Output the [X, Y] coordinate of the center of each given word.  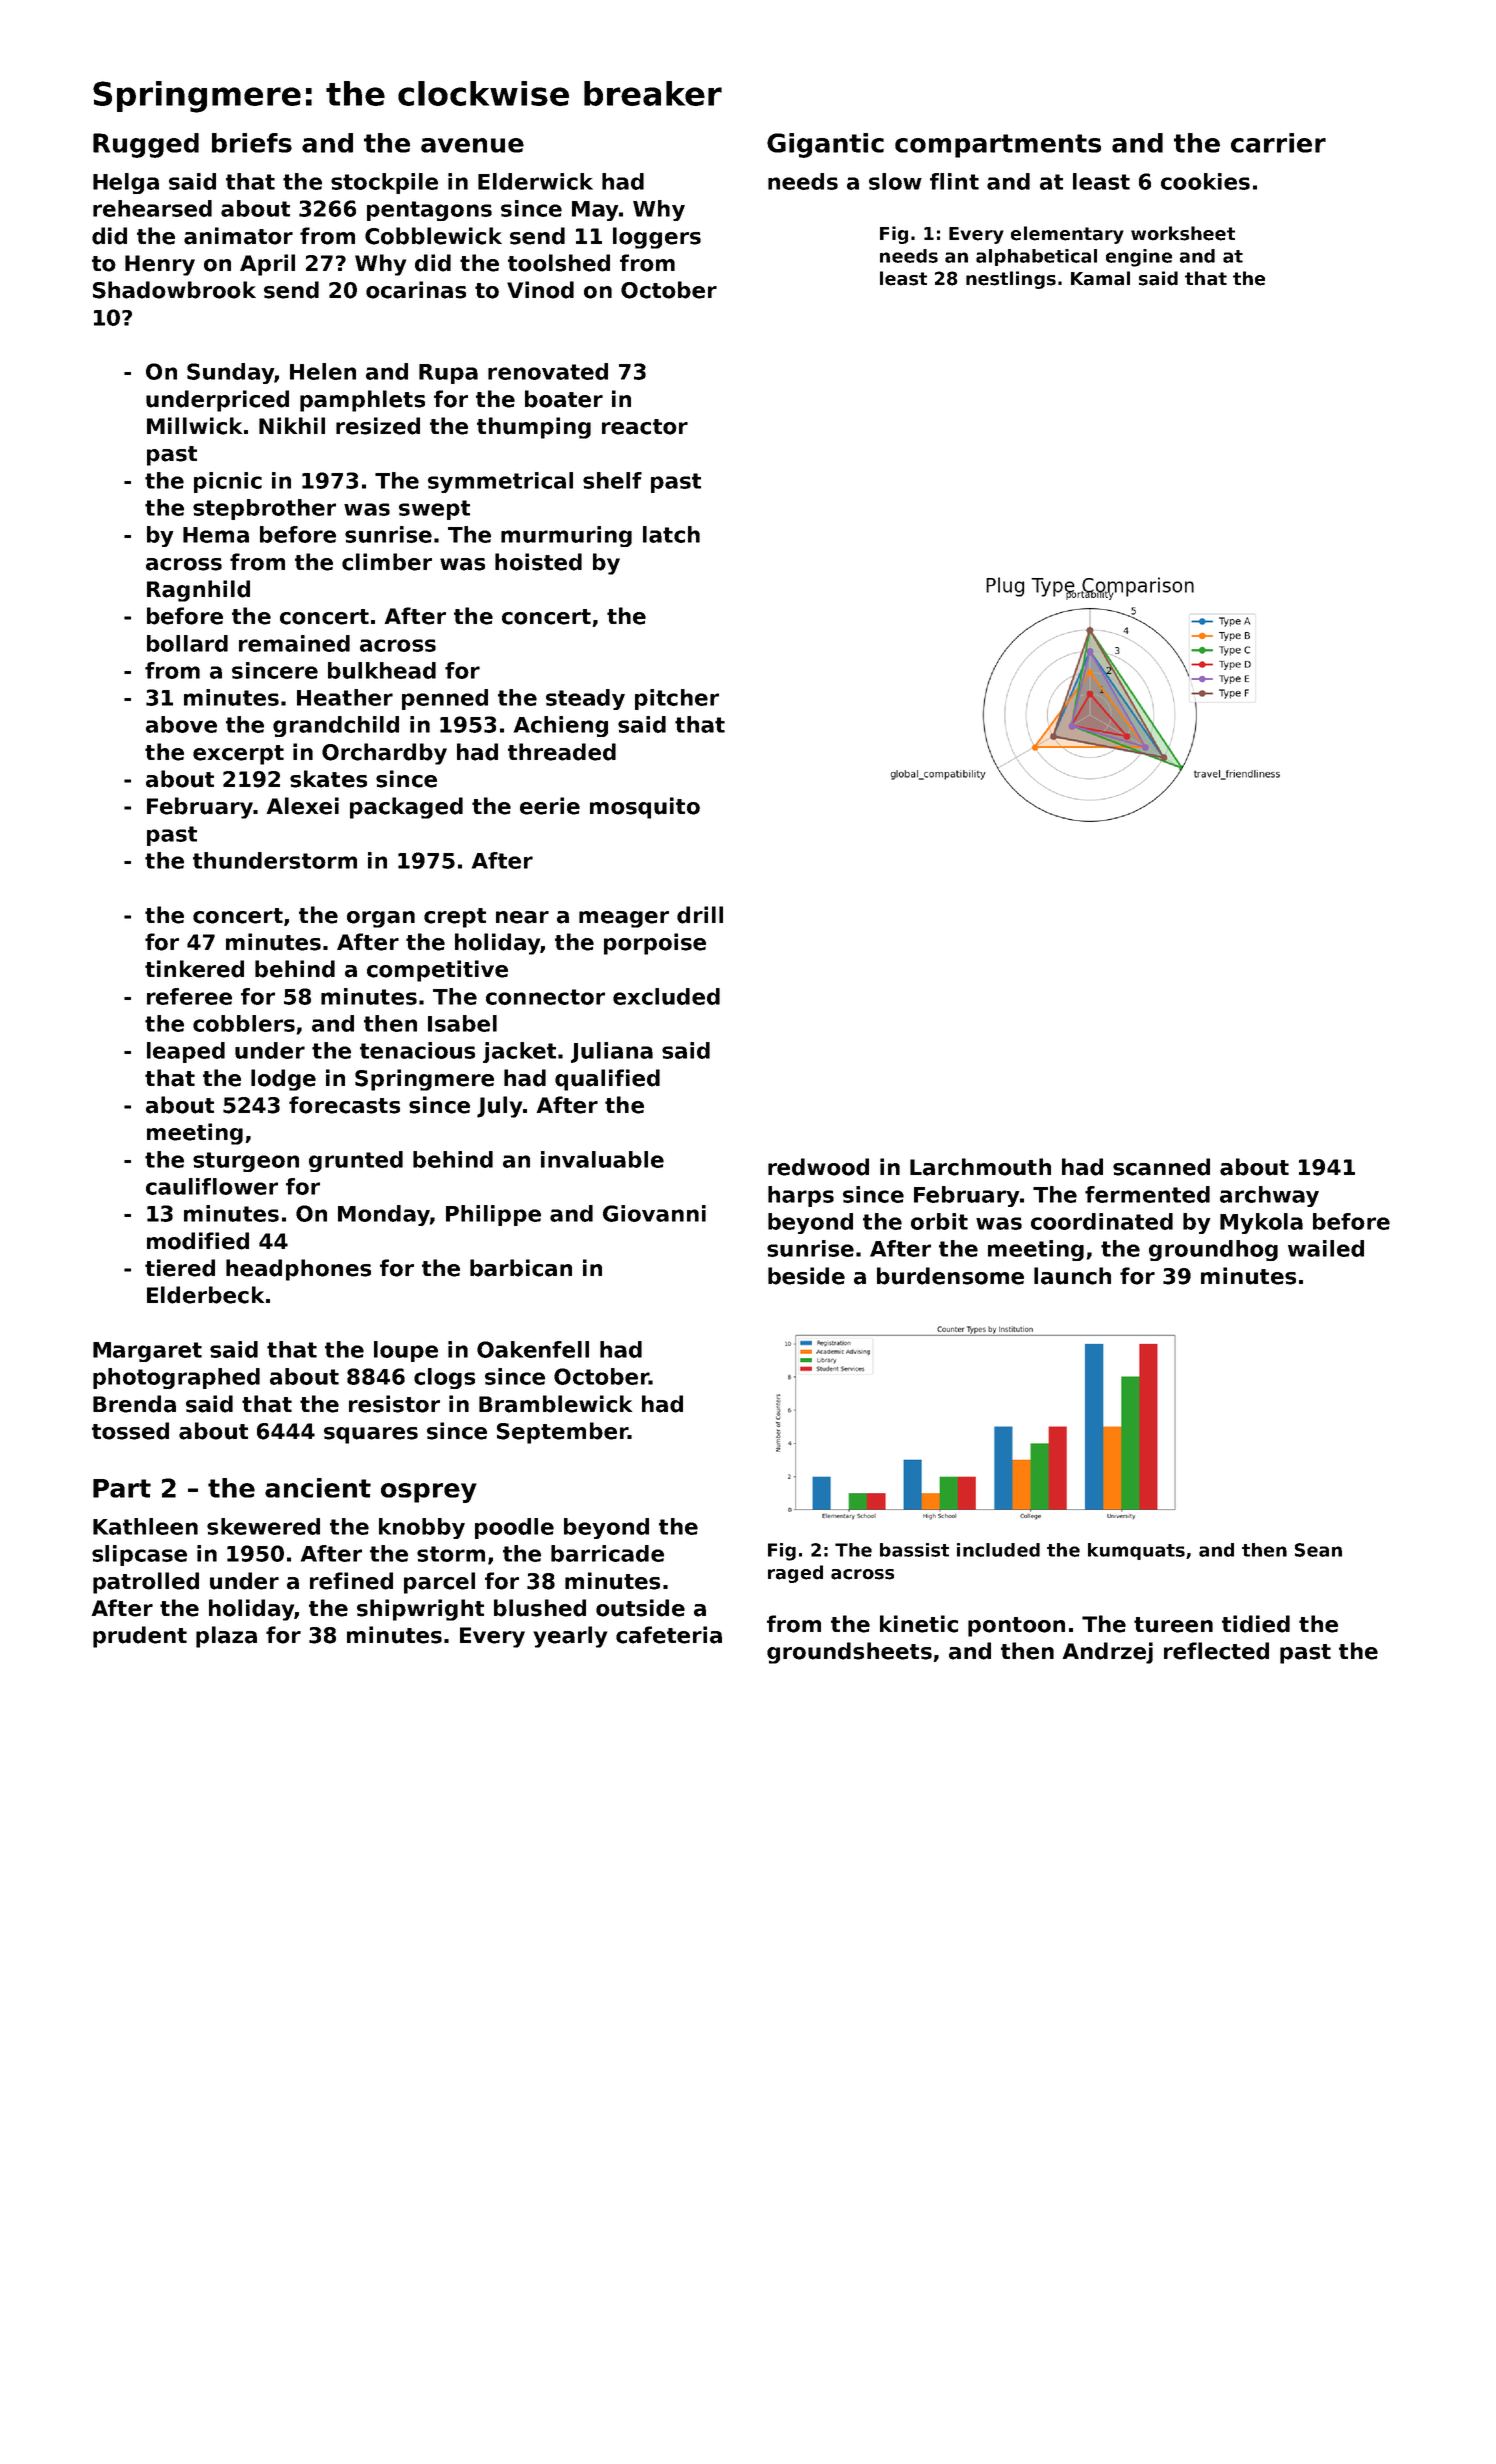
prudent [140, 1637]
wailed [1326, 1248]
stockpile [384, 183]
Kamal [1100, 278]
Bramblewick [555, 1404]
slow [895, 181]
